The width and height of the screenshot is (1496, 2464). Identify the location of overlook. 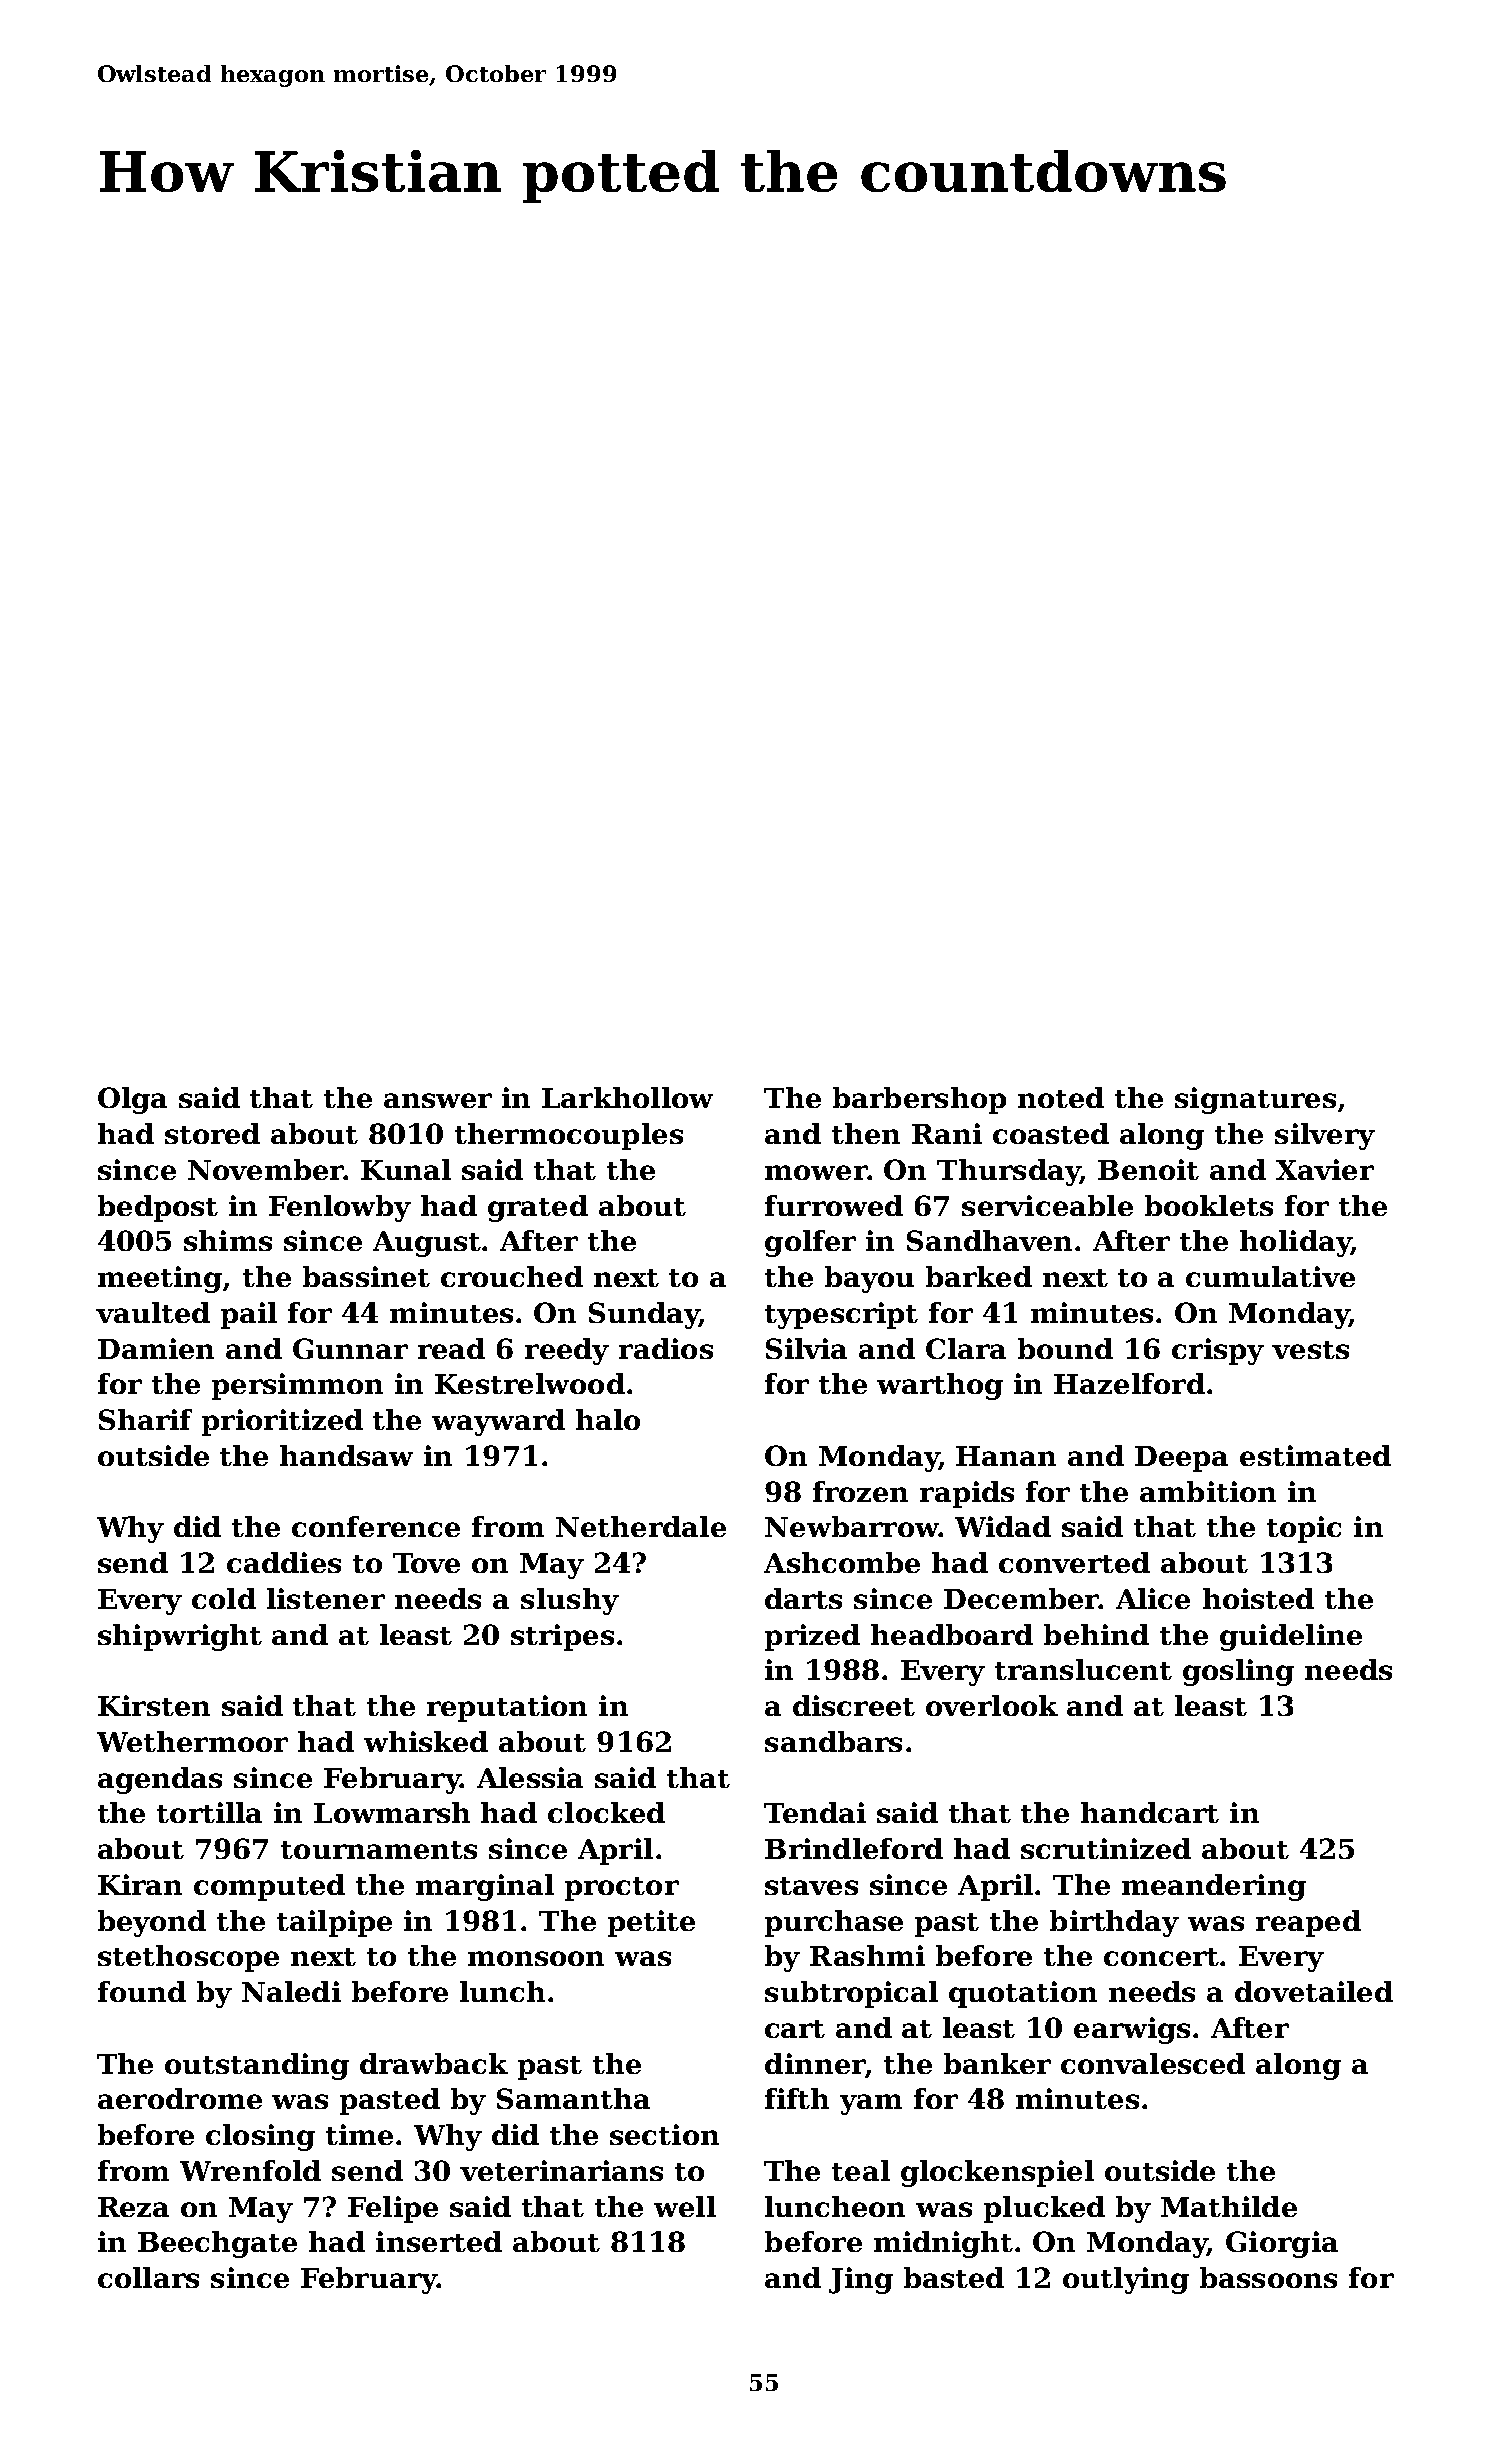
(992, 1705).
